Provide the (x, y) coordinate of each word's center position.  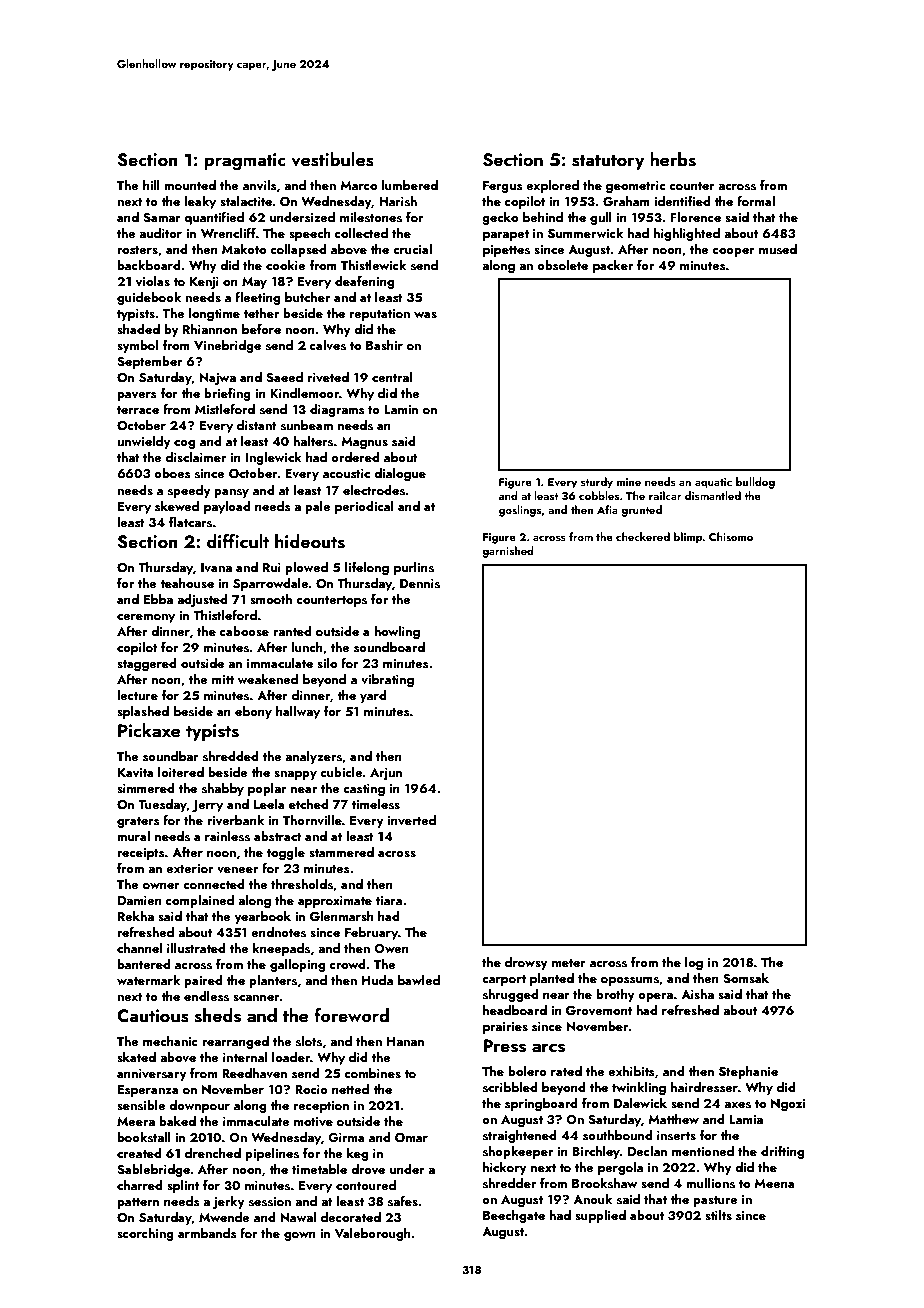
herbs (673, 159)
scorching (145, 1234)
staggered (147, 664)
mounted (190, 185)
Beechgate (514, 1216)
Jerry (207, 806)
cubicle (341, 772)
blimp (688, 538)
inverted (411, 820)
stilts (718, 1215)
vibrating (387, 680)
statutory (608, 162)
